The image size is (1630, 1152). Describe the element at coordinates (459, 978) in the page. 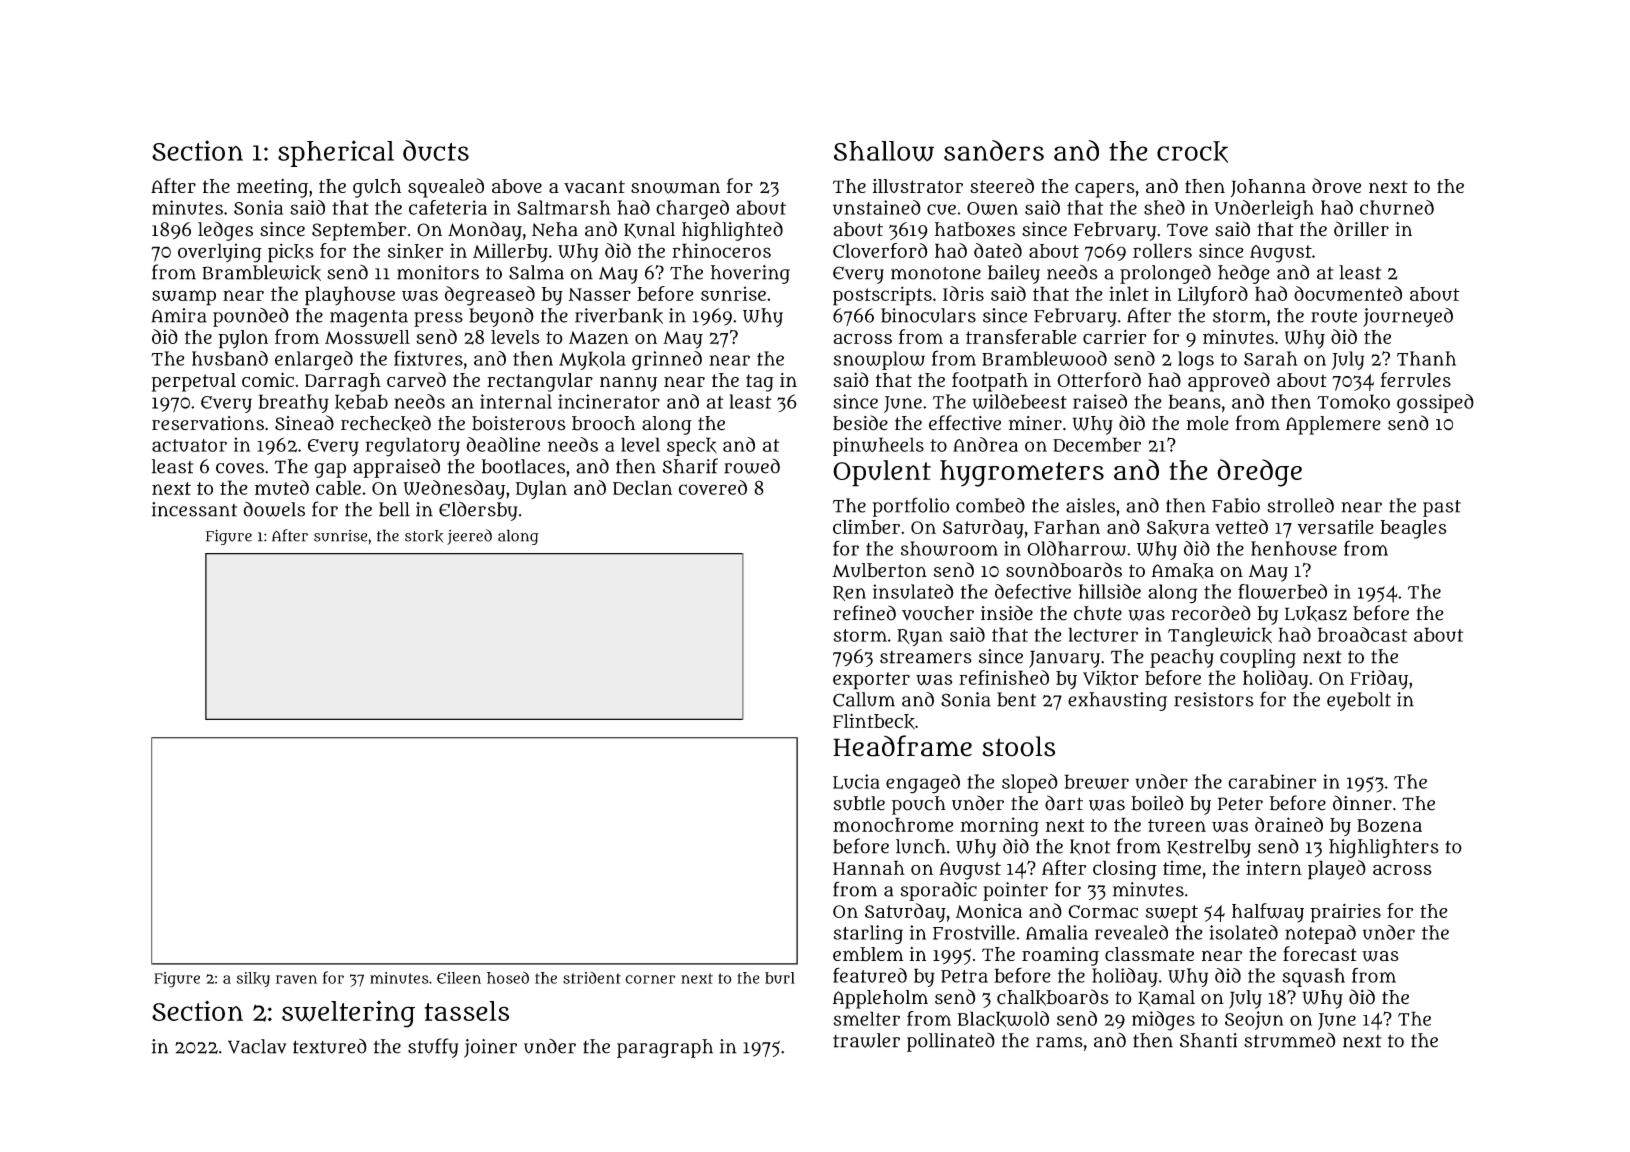

I see `Eileen` at that location.
